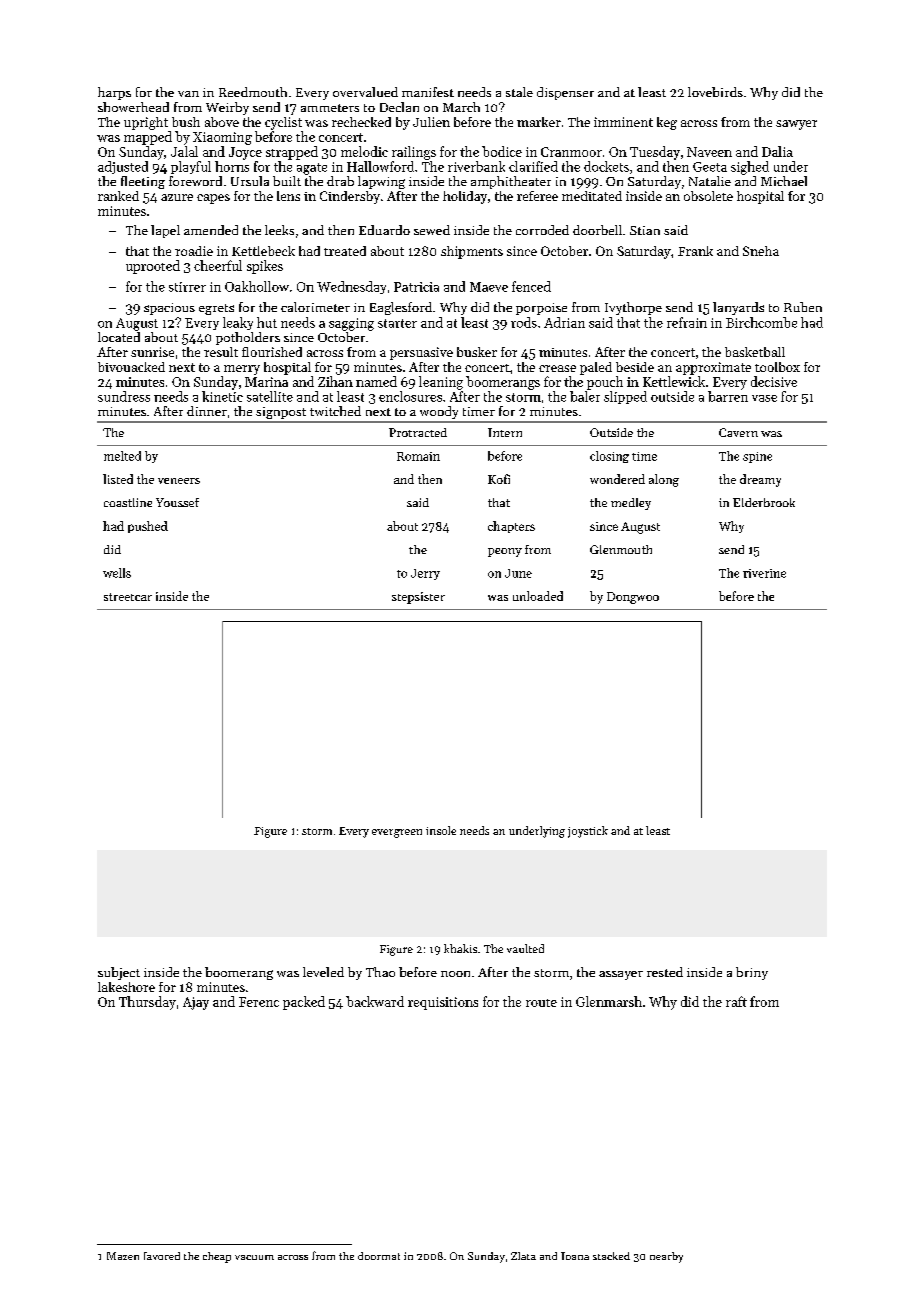 This screenshot has width=924, height=1308. I want to click on Zlata, so click(523, 1256).
